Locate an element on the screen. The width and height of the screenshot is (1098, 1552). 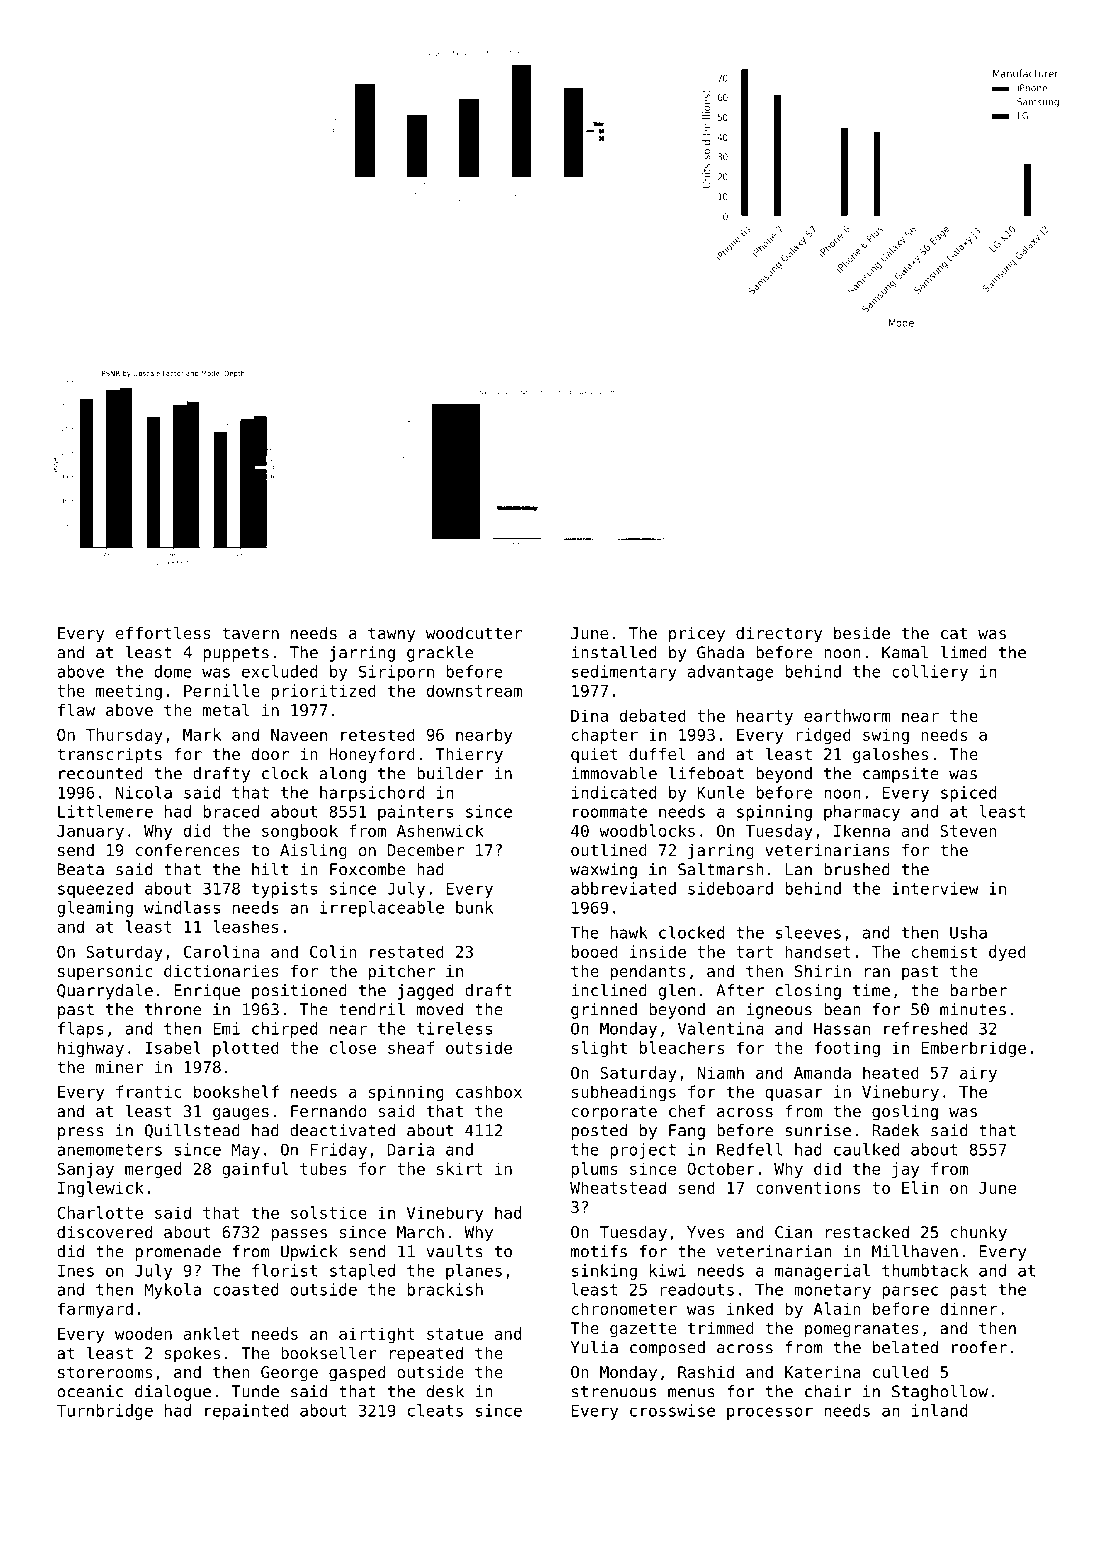
monetary is located at coordinates (832, 1291).
